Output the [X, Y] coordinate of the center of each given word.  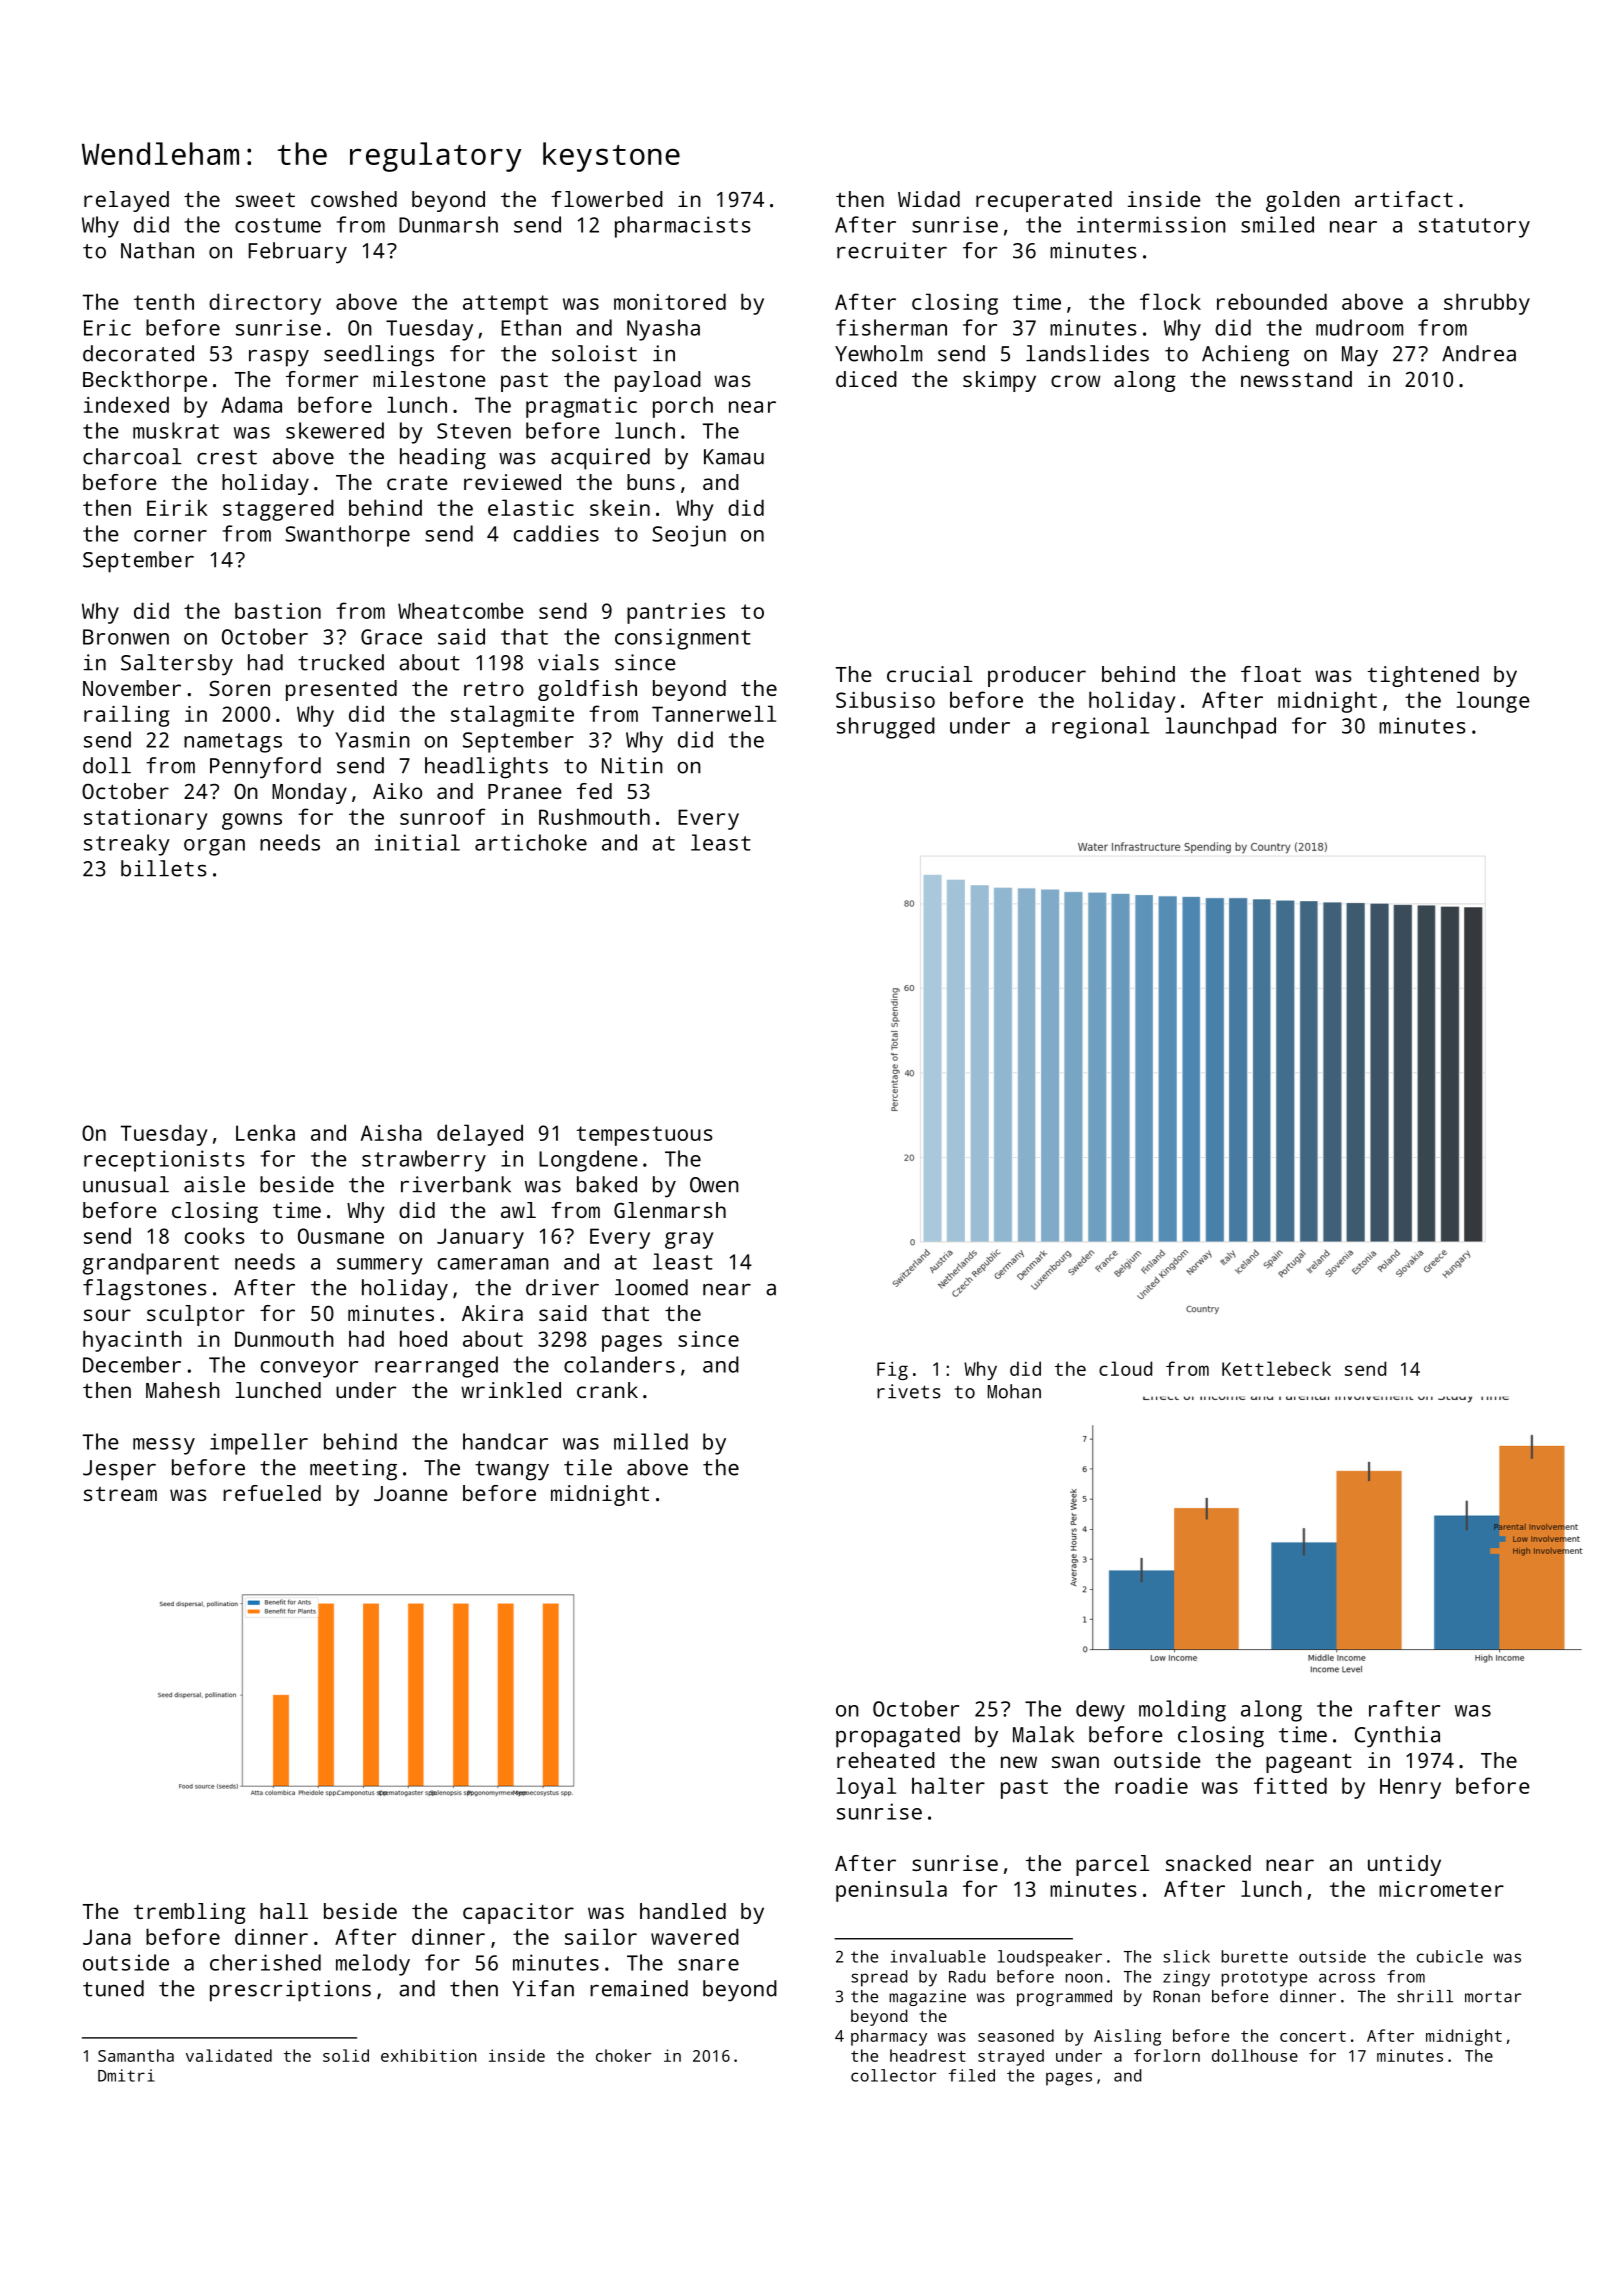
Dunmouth [284, 1338]
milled [651, 1441]
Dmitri [126, 2075]
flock [1170, 301]
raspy [279, 358]
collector [894, 2075]
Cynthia [1397, 1737]
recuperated [1044, 201]
